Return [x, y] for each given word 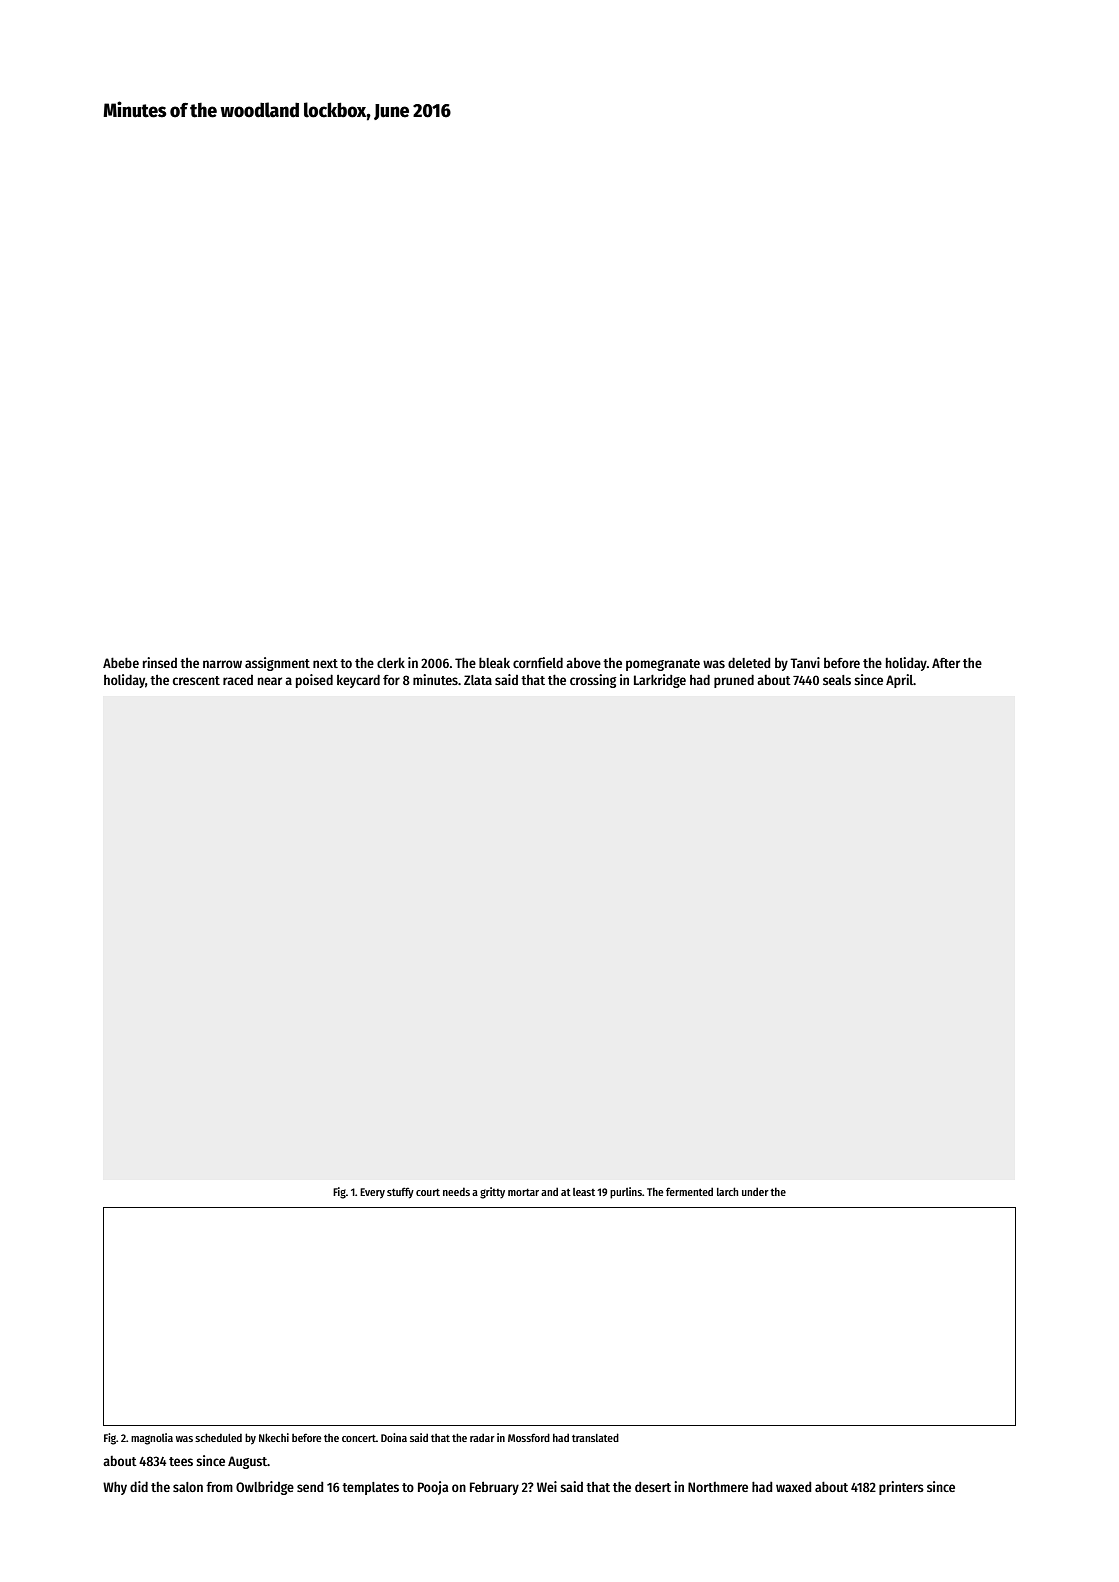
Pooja [433, 1488]
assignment [277, 664]
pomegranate [663, 665]
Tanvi [805, 662]
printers [901, 1488]
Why [115, 1488]
